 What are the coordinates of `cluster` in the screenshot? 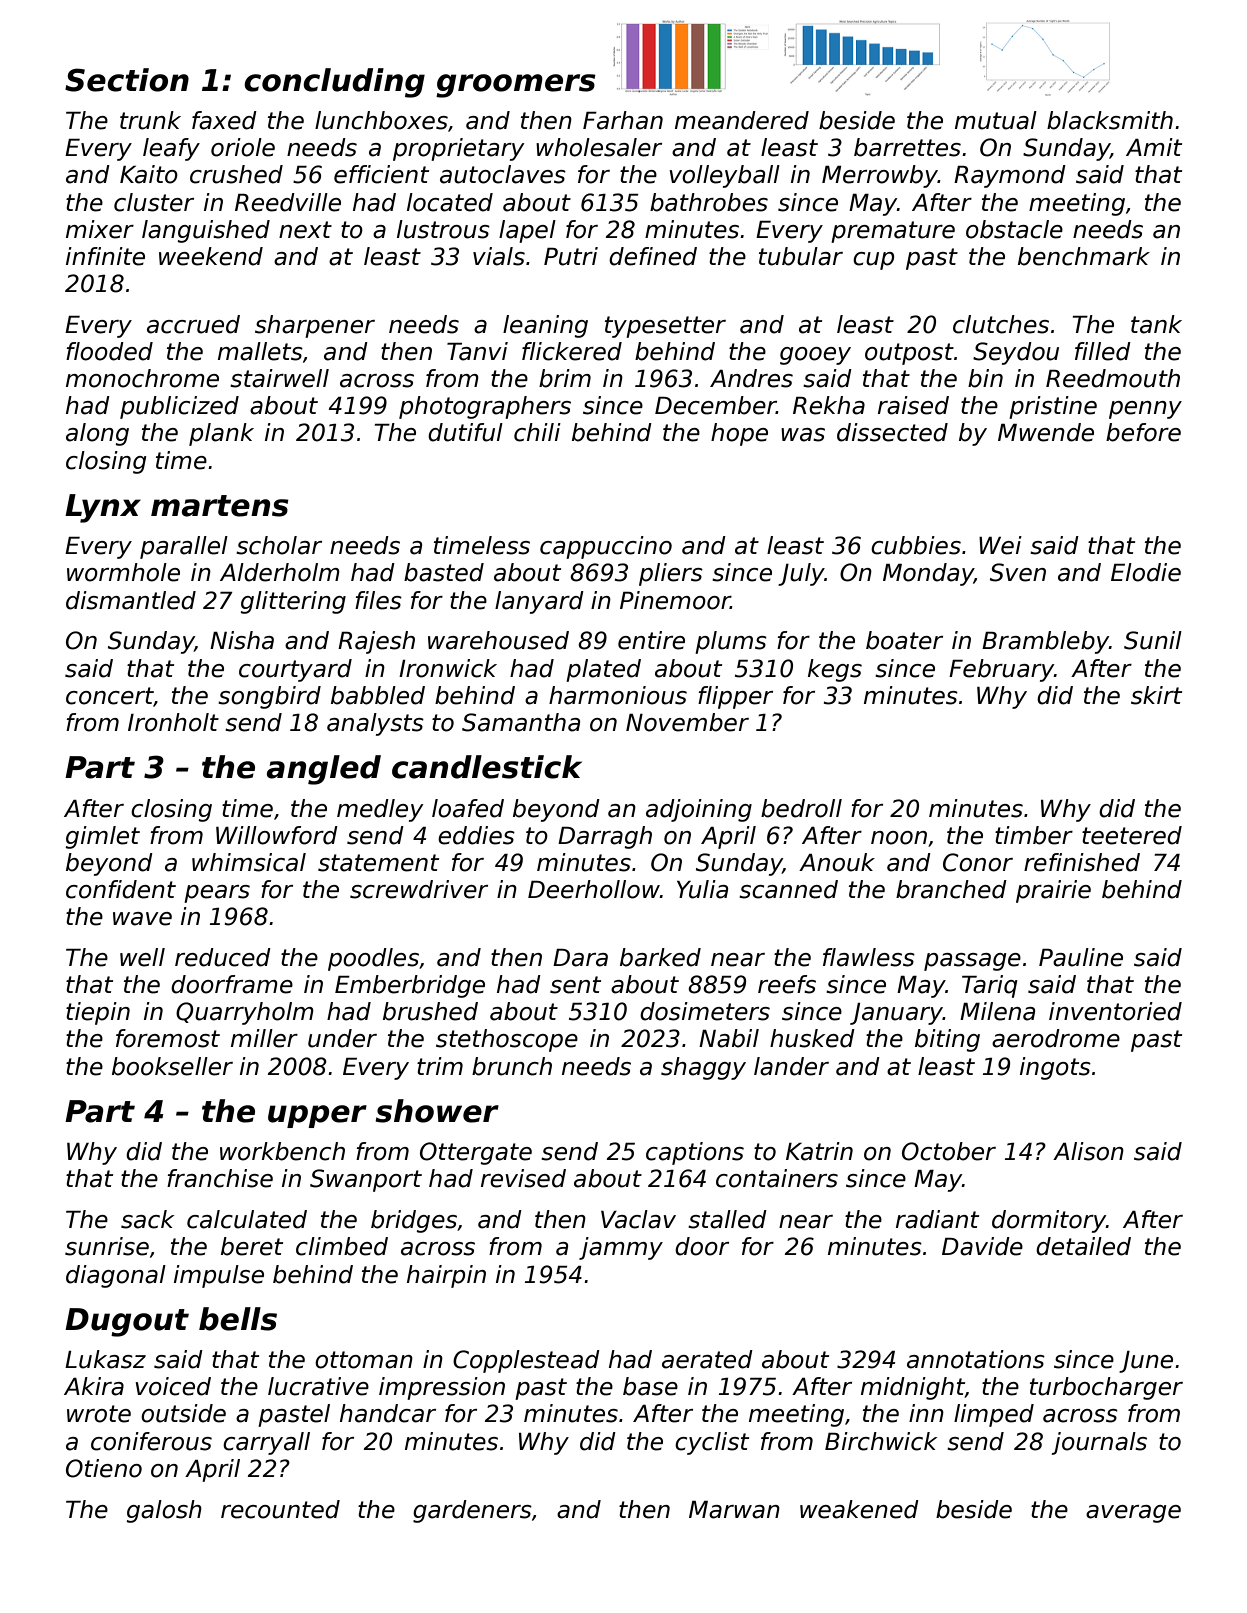 It's located at (154, 202).
